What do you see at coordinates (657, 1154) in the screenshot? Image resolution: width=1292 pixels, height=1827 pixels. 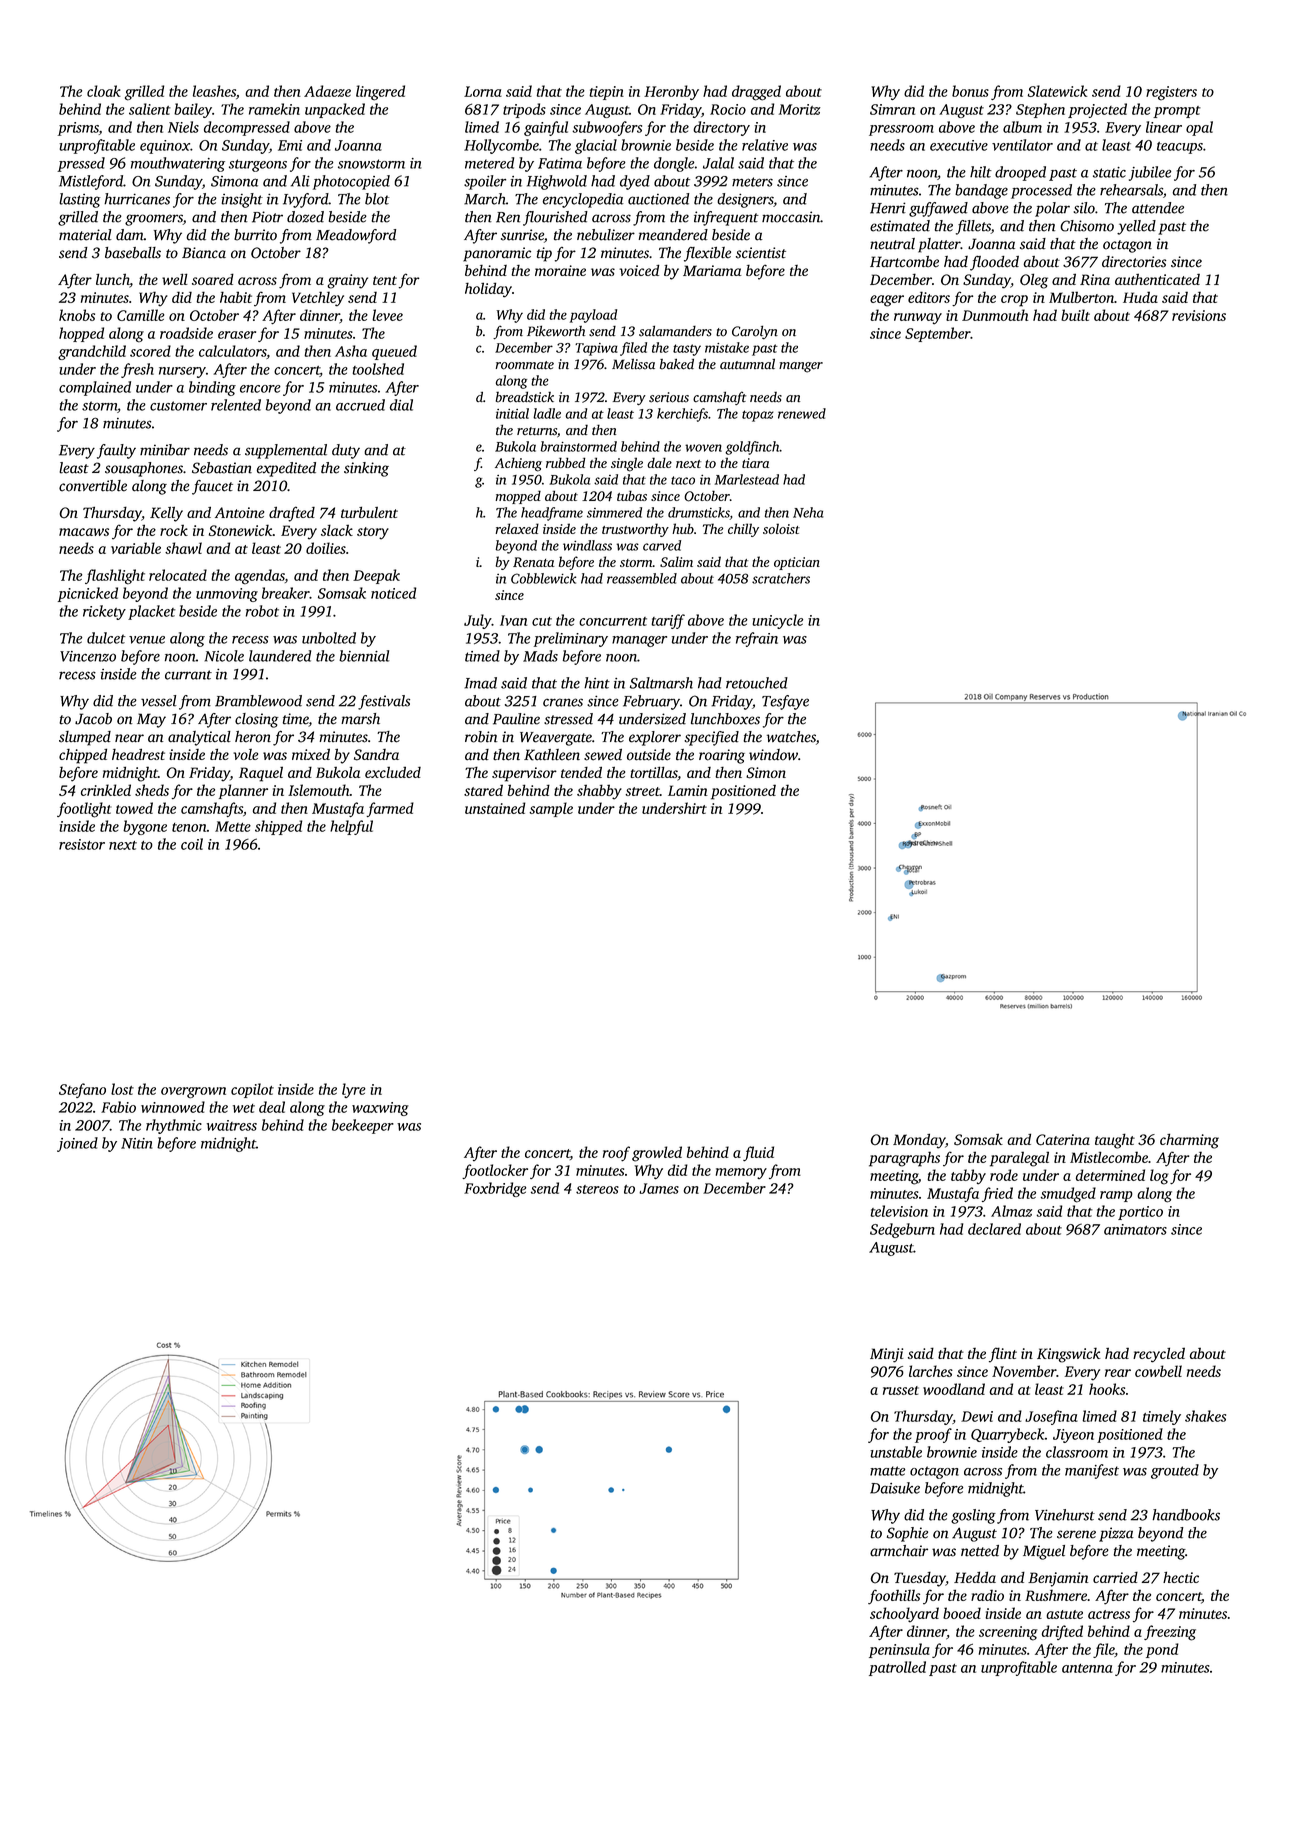 I see `growled` at bounding box center [657, 1154].
